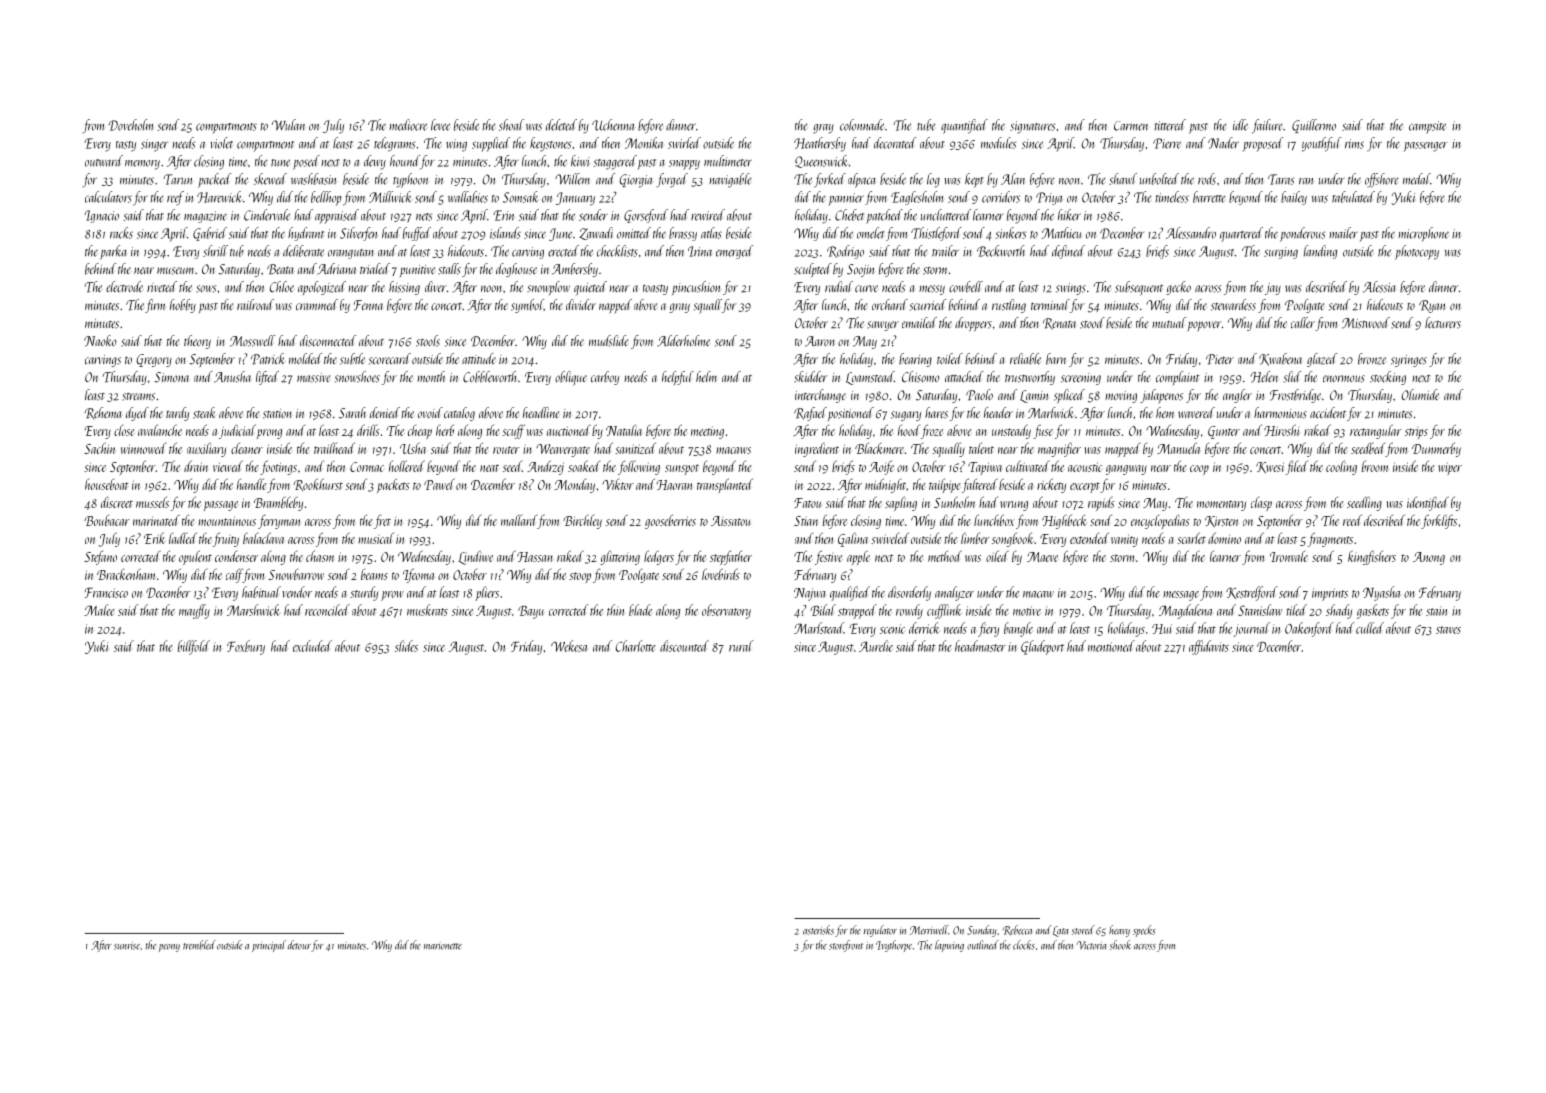  What do you see at coordinates (806, 521) in the screenshot?
I see `Stian` at bounding box center [806, 521].
